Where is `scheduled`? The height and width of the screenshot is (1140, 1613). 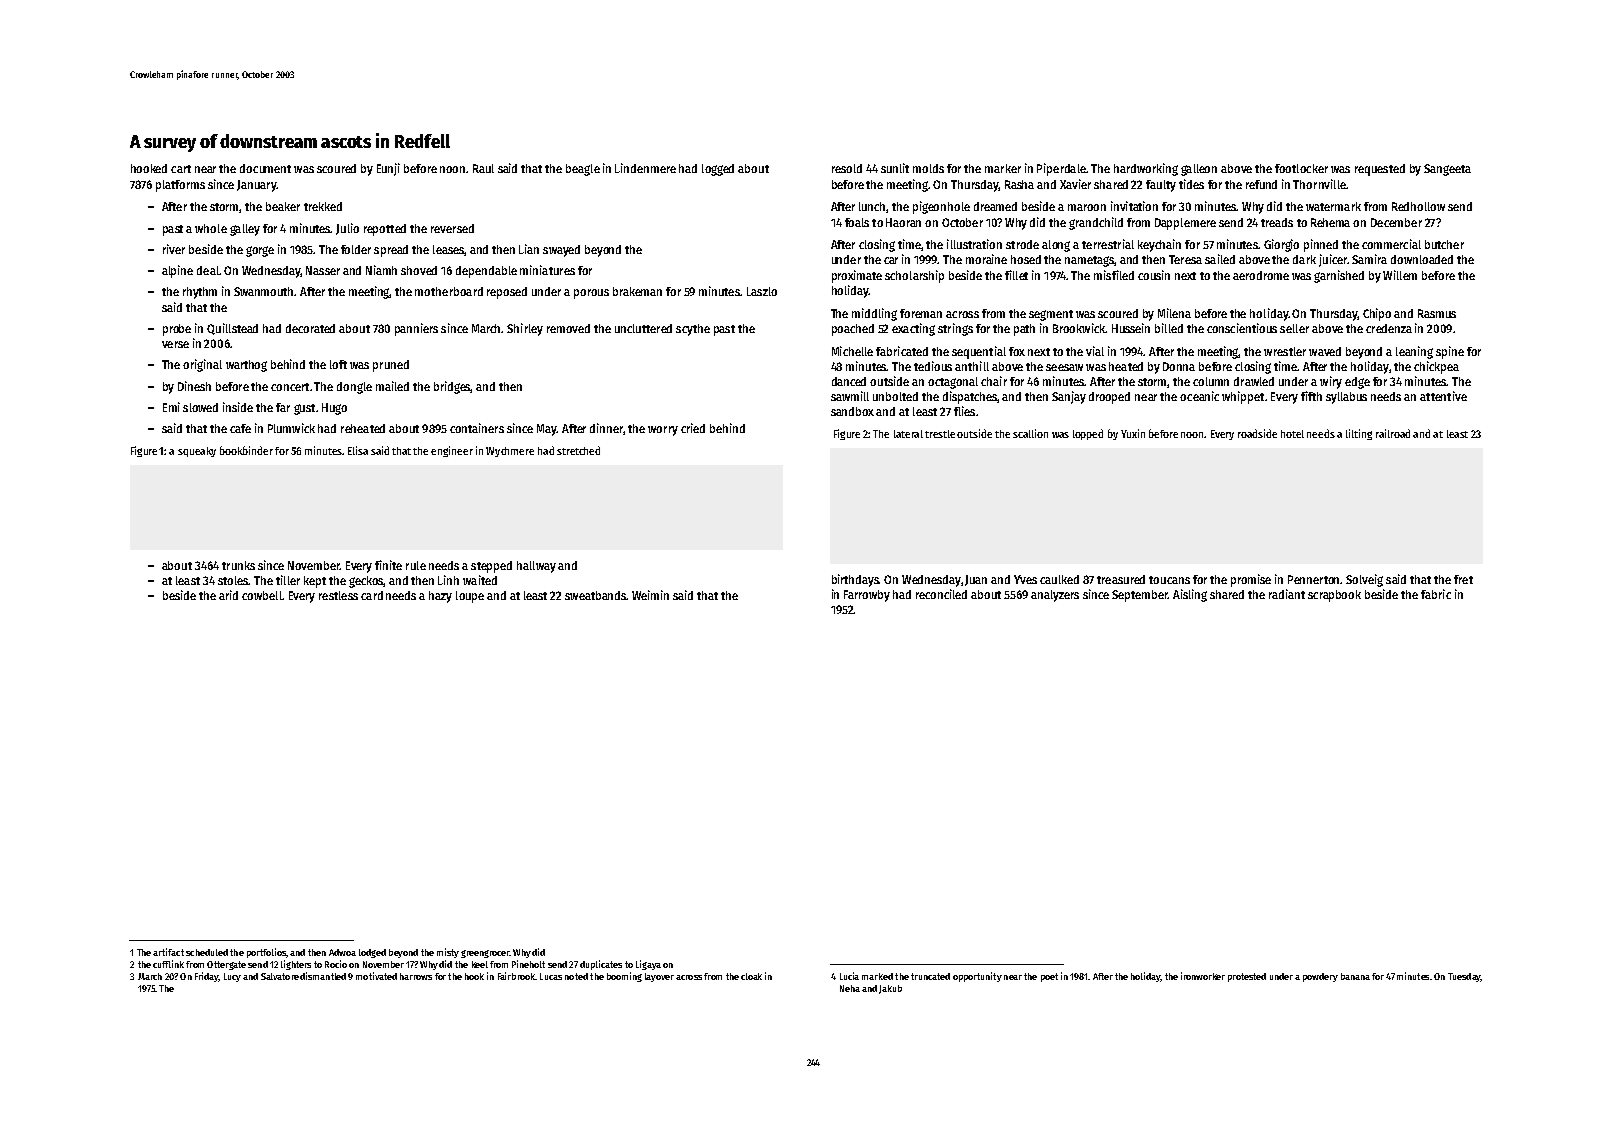 scheduled is located at coordinates (207, 952).
